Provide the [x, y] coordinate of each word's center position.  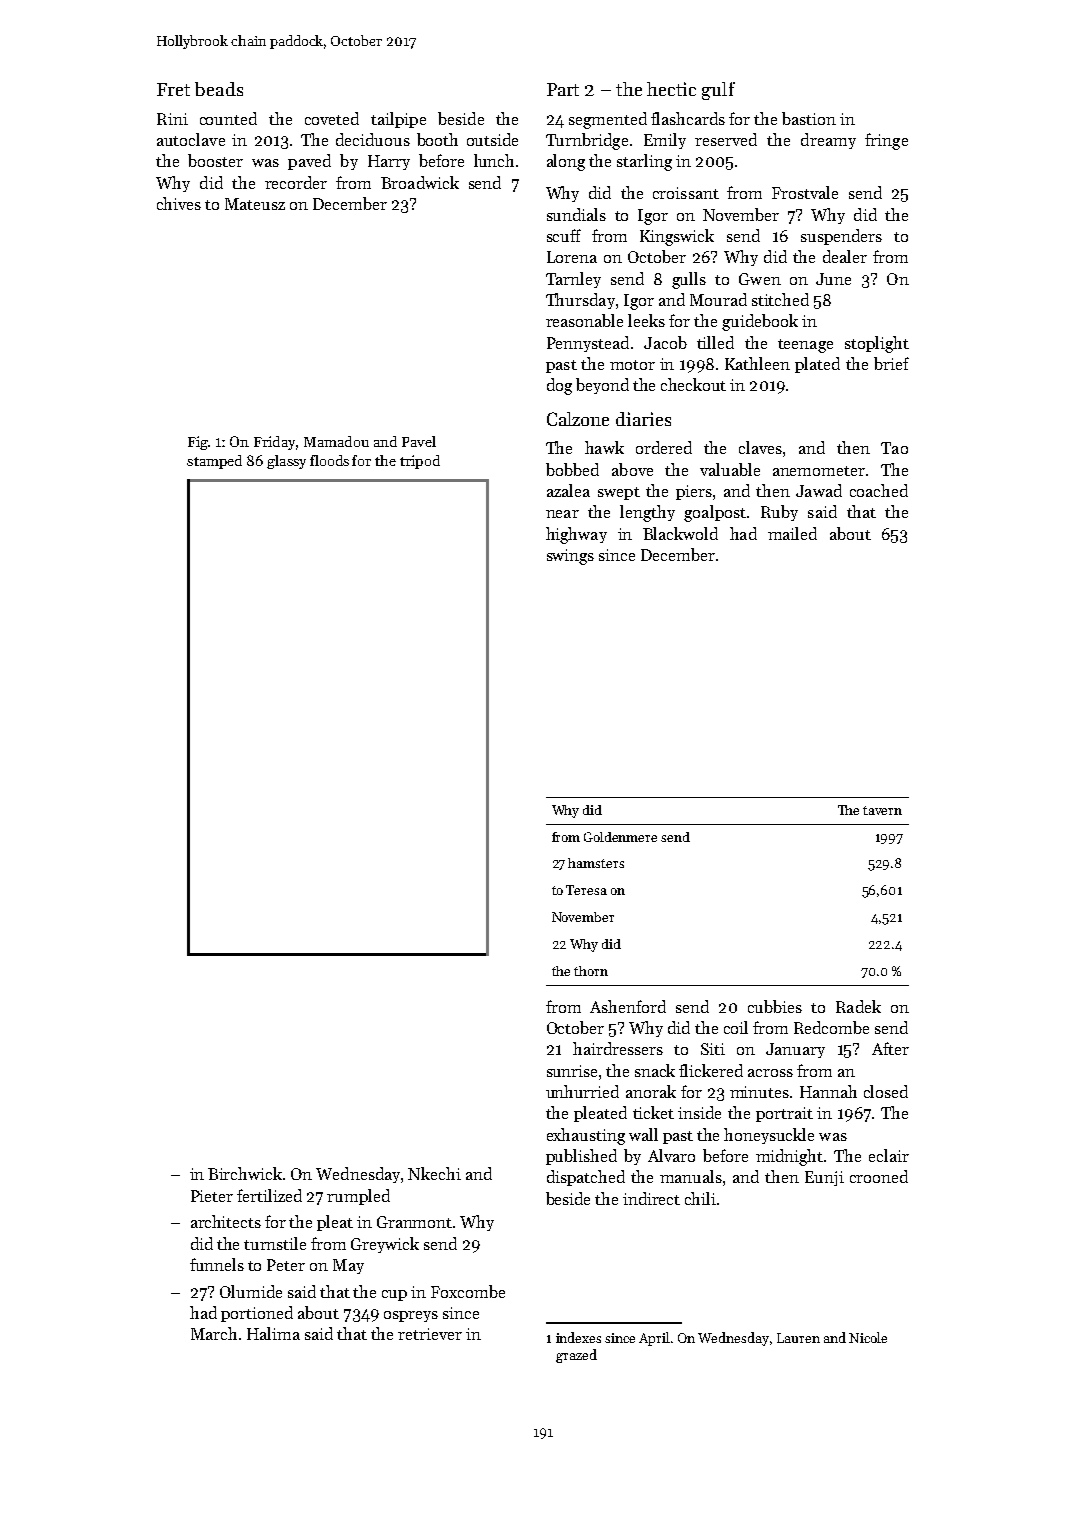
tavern [882, 810]
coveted [332, 118]
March [214, 1333]
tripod [420, 462]
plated [817, 365]
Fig [198, 443]
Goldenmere [620, 837]
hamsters [596, 863]
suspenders [841, 237]
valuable [730, 469]
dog [559, 386]
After [890, 1048]
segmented [608, 120]
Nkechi [434, 1173]
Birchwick [245, 1173]
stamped [214, 462]
